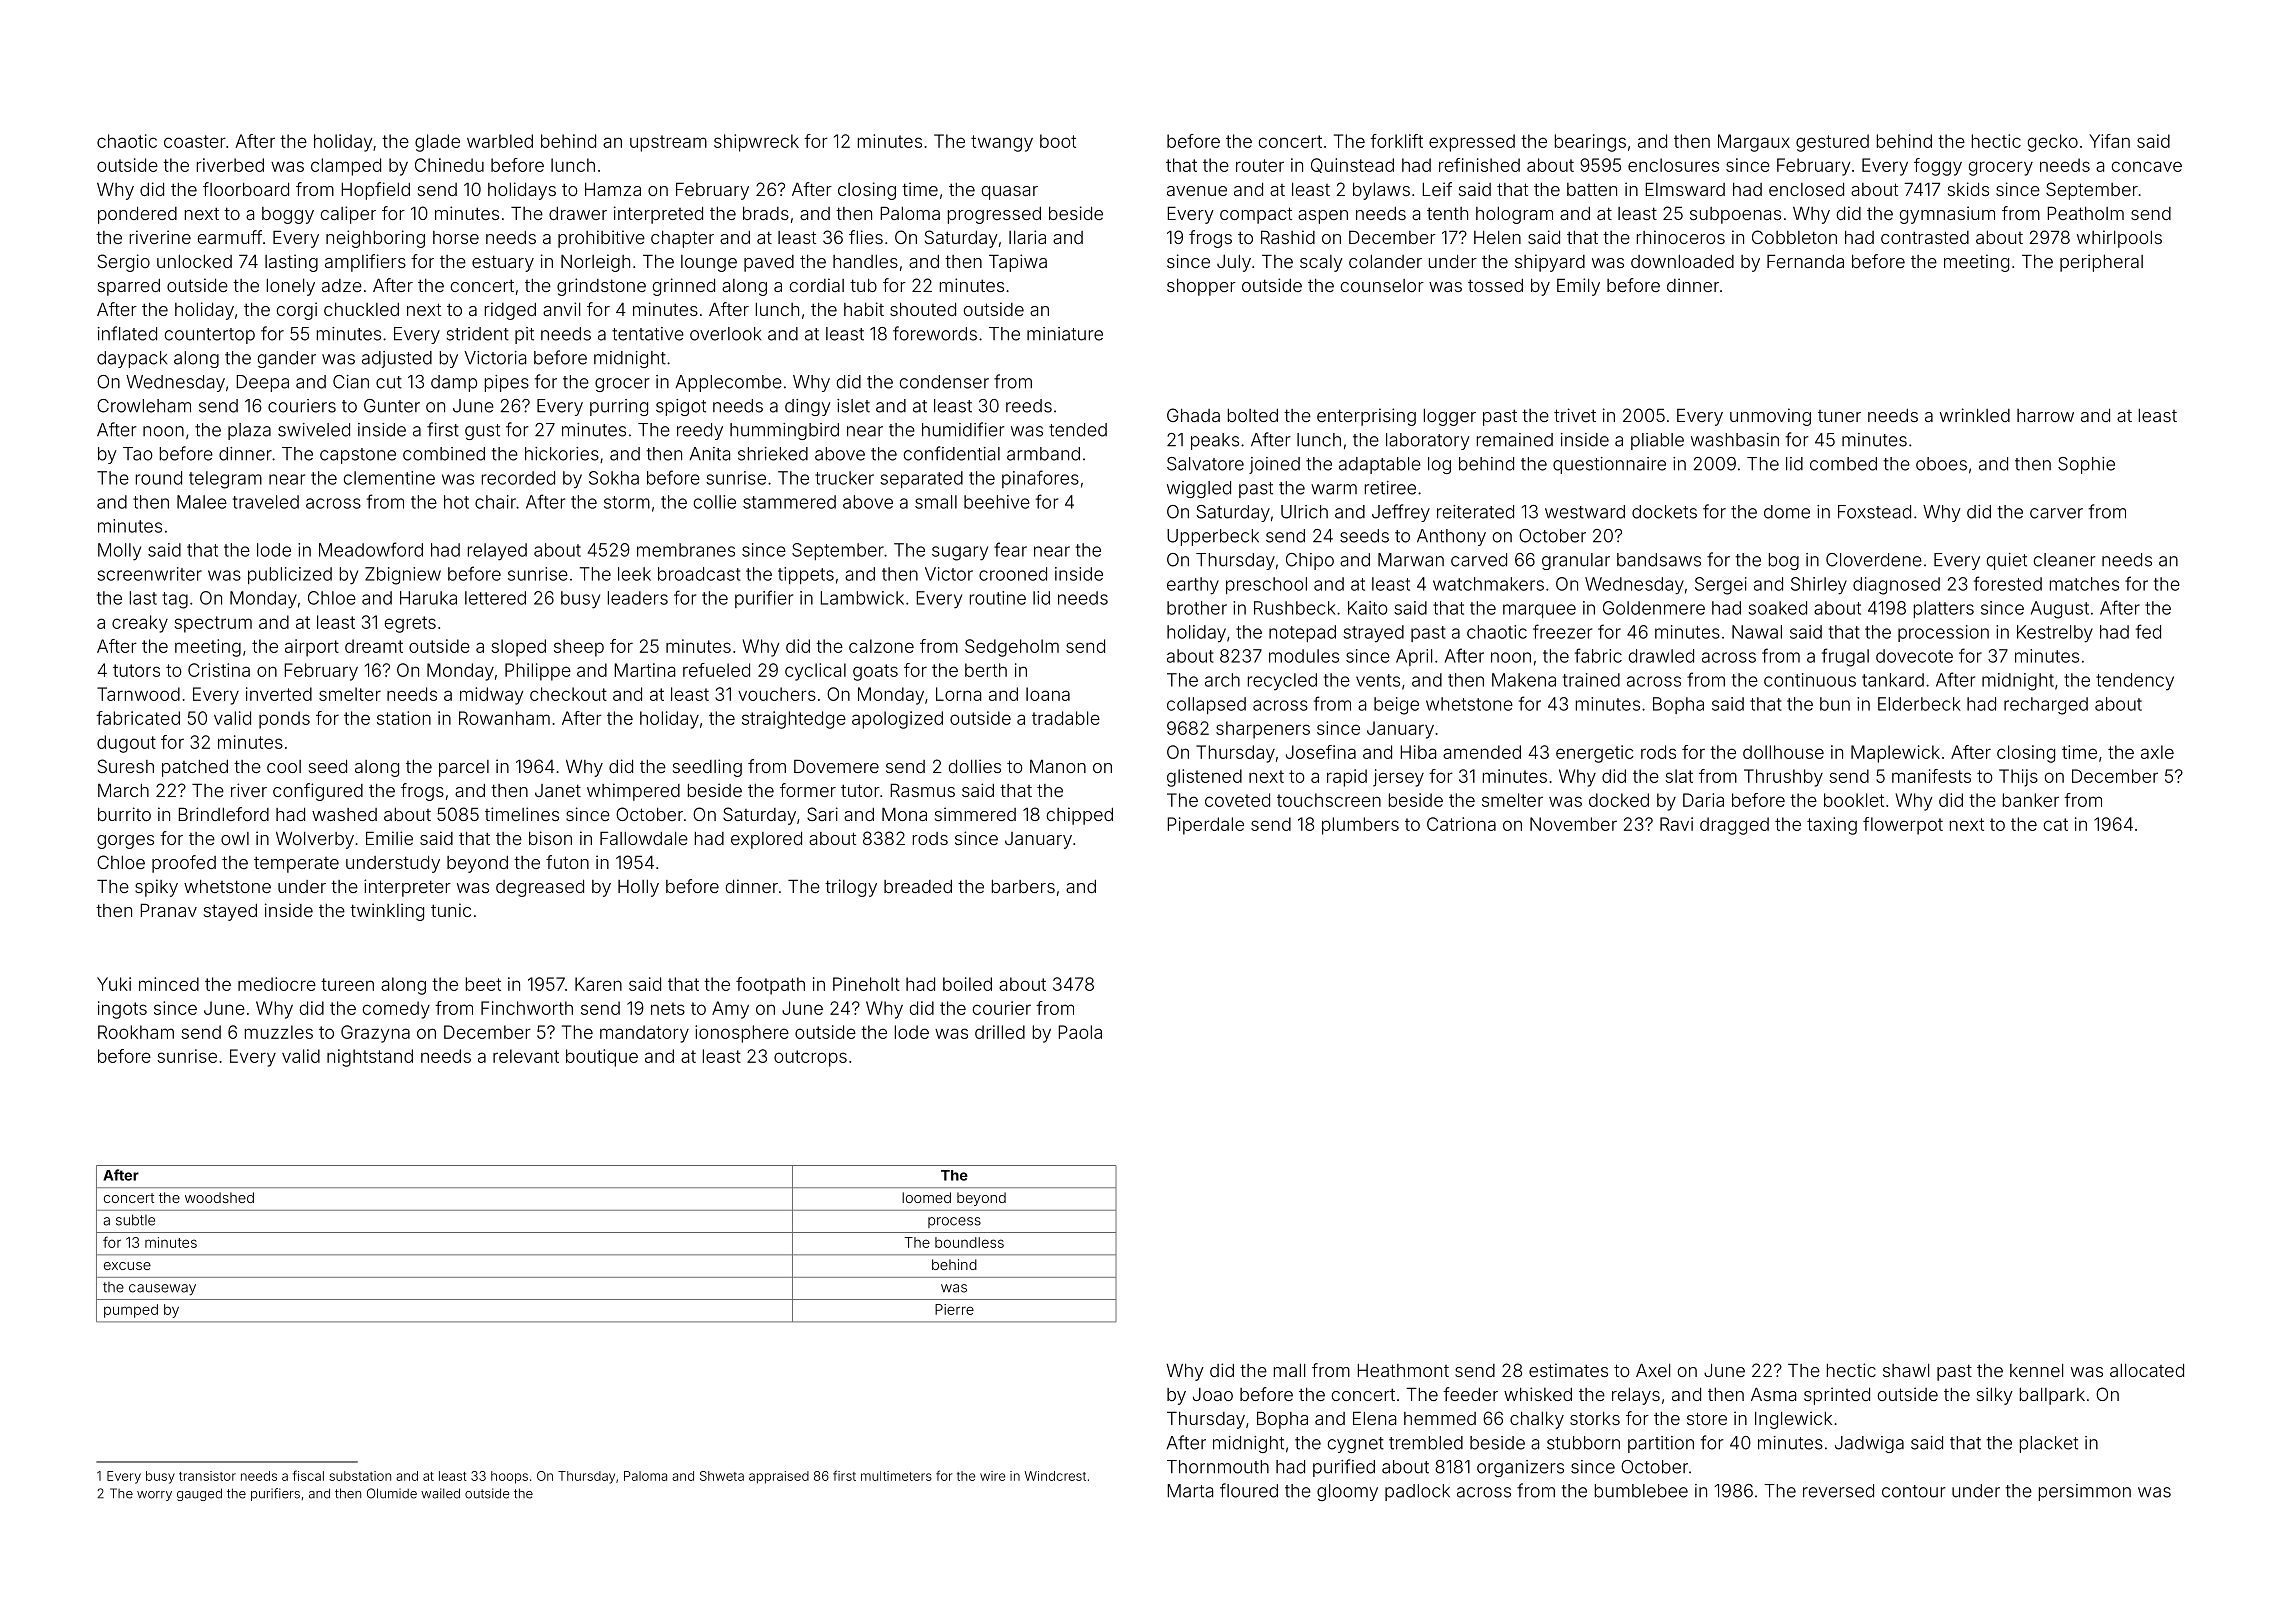 The image size is (2282, 1614). I want to click on avenue, so click(1197, 191).
